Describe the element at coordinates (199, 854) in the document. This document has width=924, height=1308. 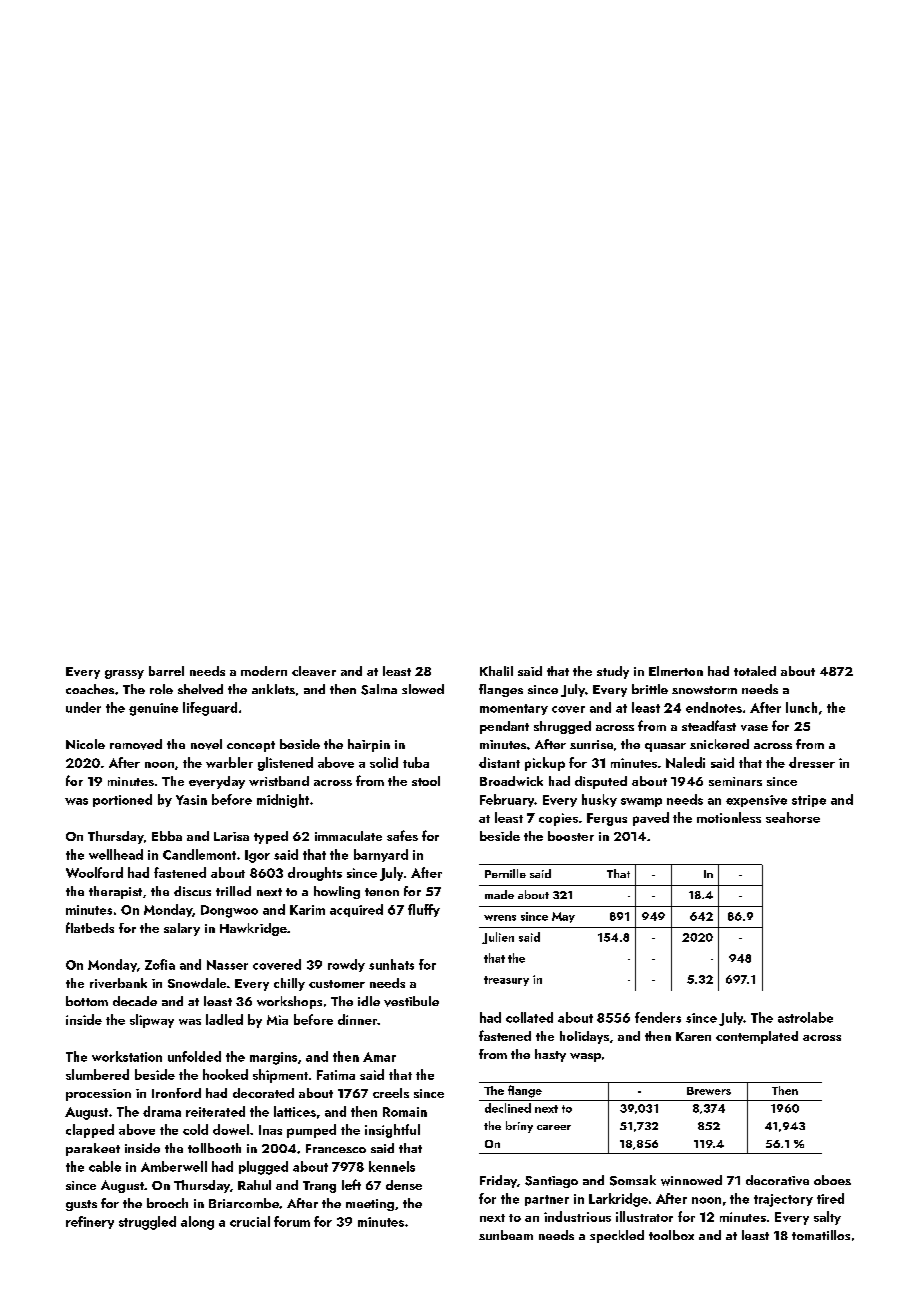
I see `Candlemont` at that location.
